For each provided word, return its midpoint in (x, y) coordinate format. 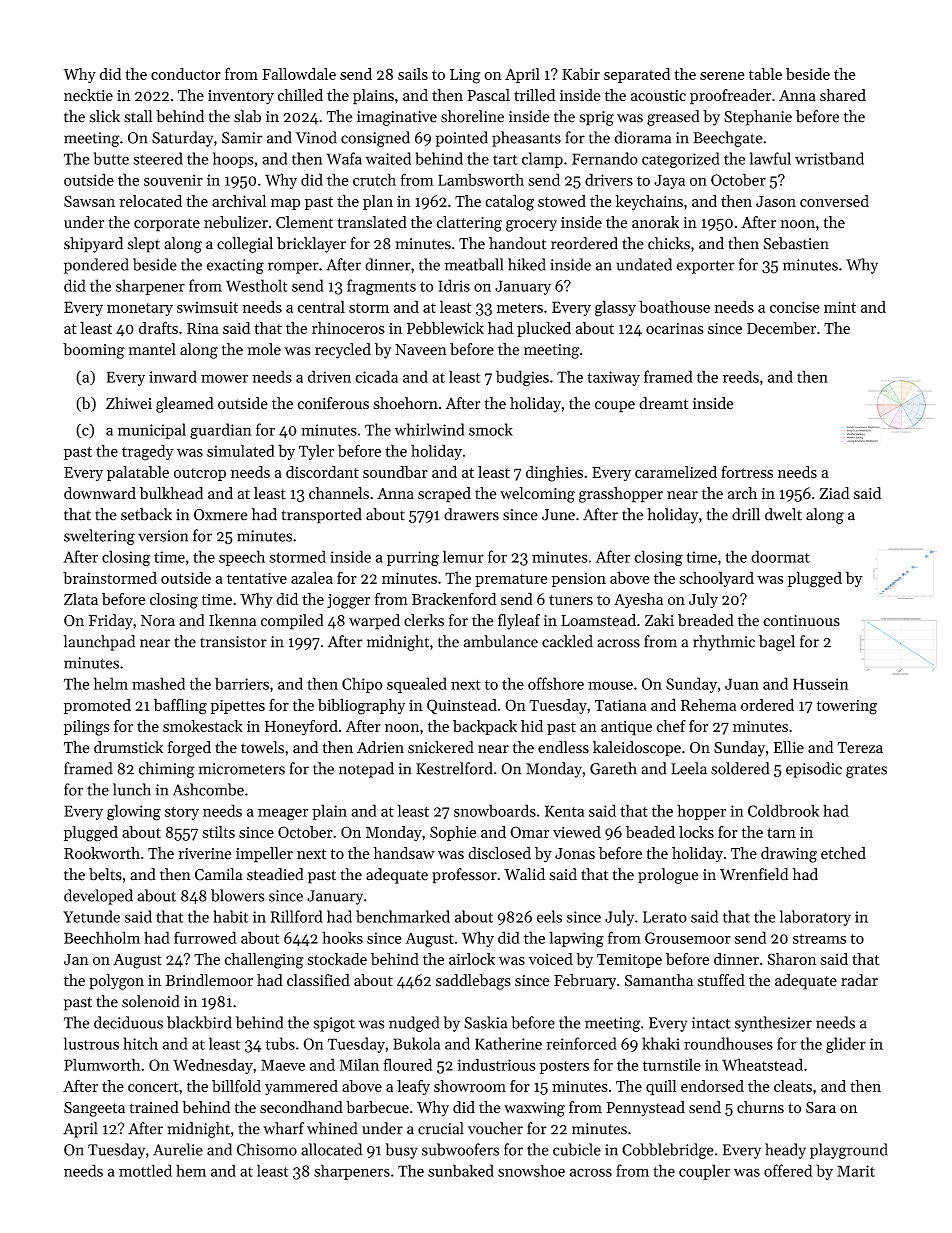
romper (293, 268)
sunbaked (461, 1170)
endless (563, 747)
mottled (145, 1170)
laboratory (815, 918)
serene (722, 76)
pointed (462, 139)
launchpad (99, 643)
